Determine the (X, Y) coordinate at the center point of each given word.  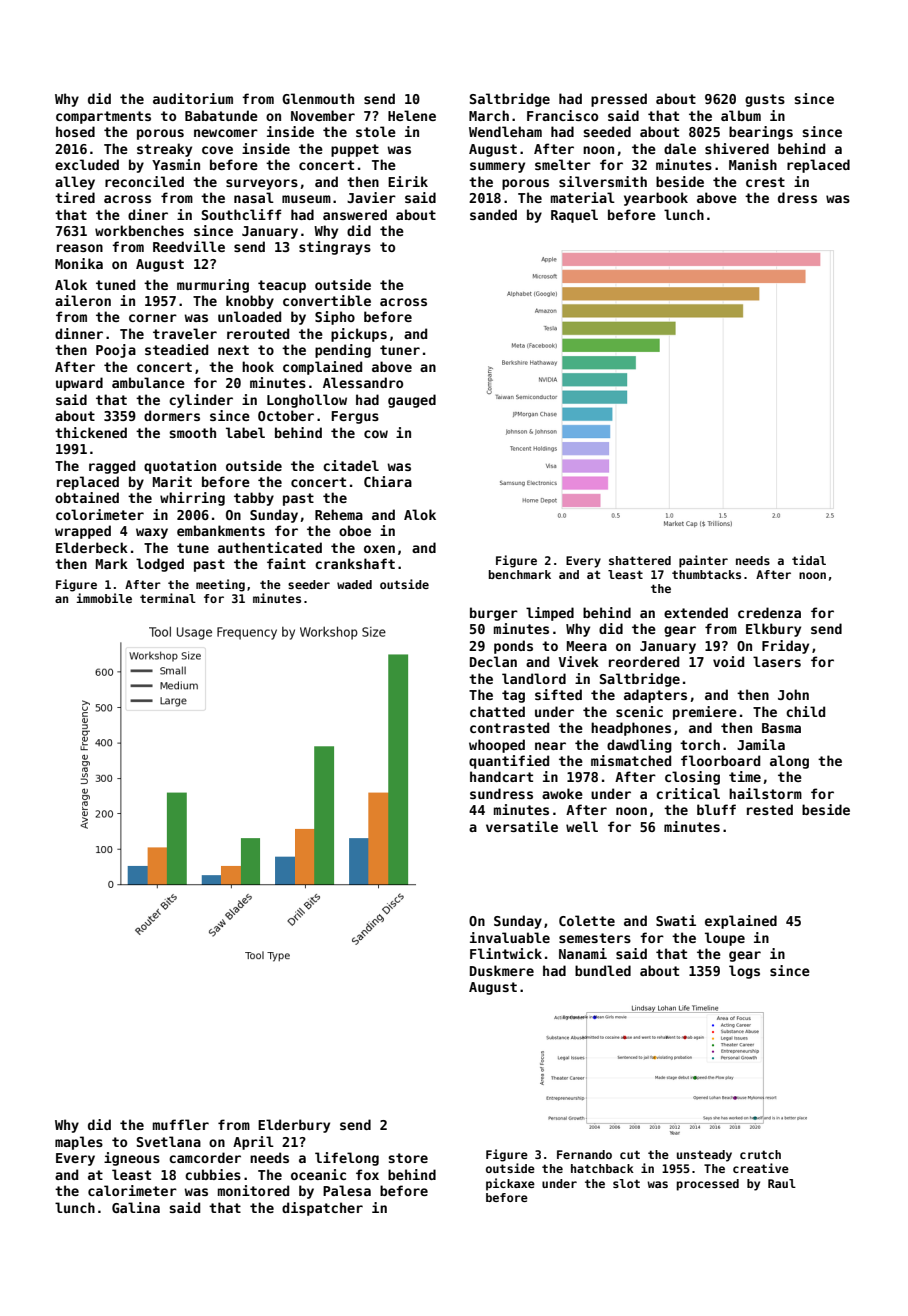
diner (148, 214)
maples (79, 1143)
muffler (181, 1124)
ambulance (148, 382)
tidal (809, 560)
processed (708, 1185)
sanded (493, 214)
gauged (412, 401)
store (408, 1158)
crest (765, 182)
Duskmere (502, 970)
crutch (760, 1154)
